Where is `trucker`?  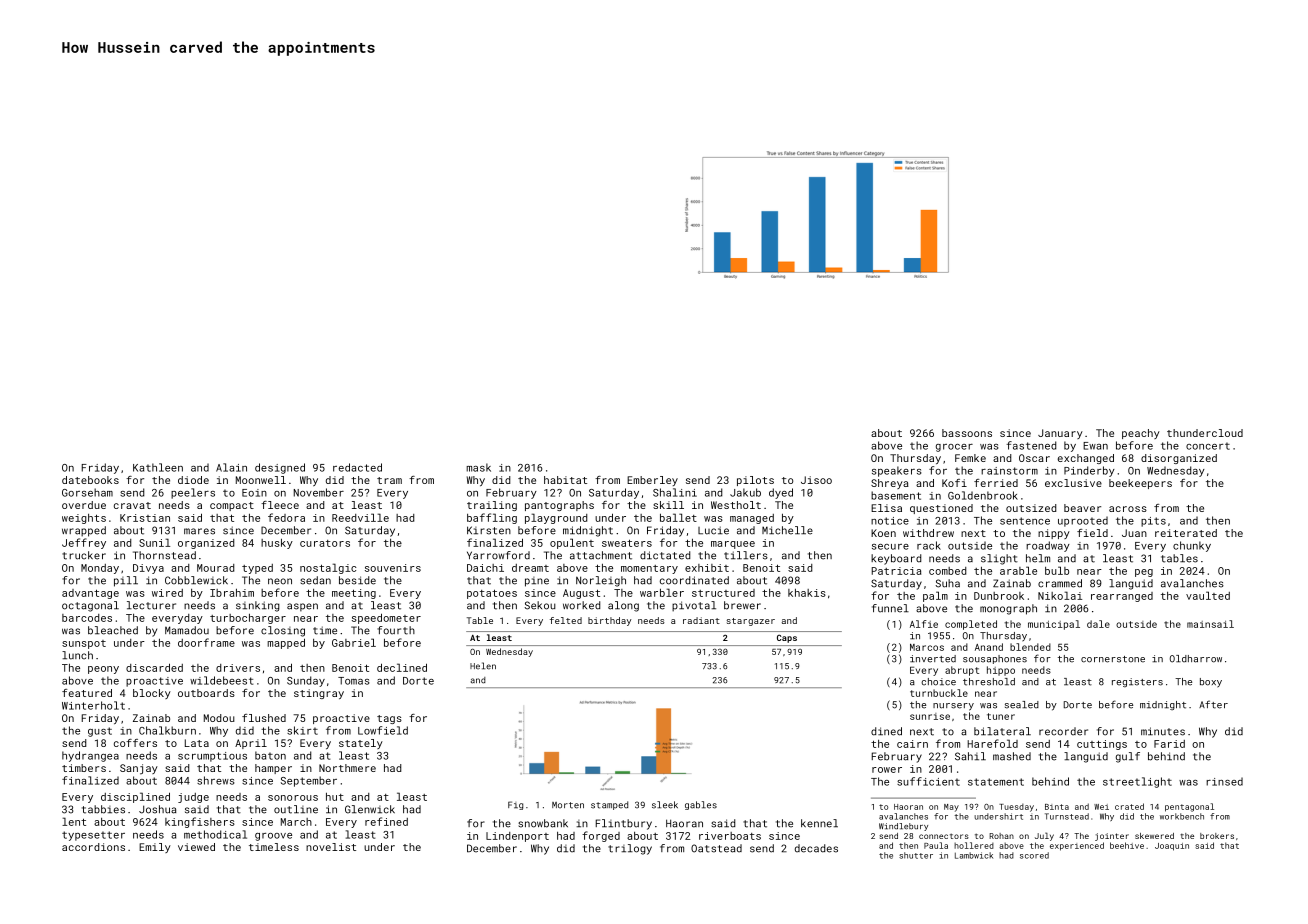
trucker is located at coordinates (84, 555).
